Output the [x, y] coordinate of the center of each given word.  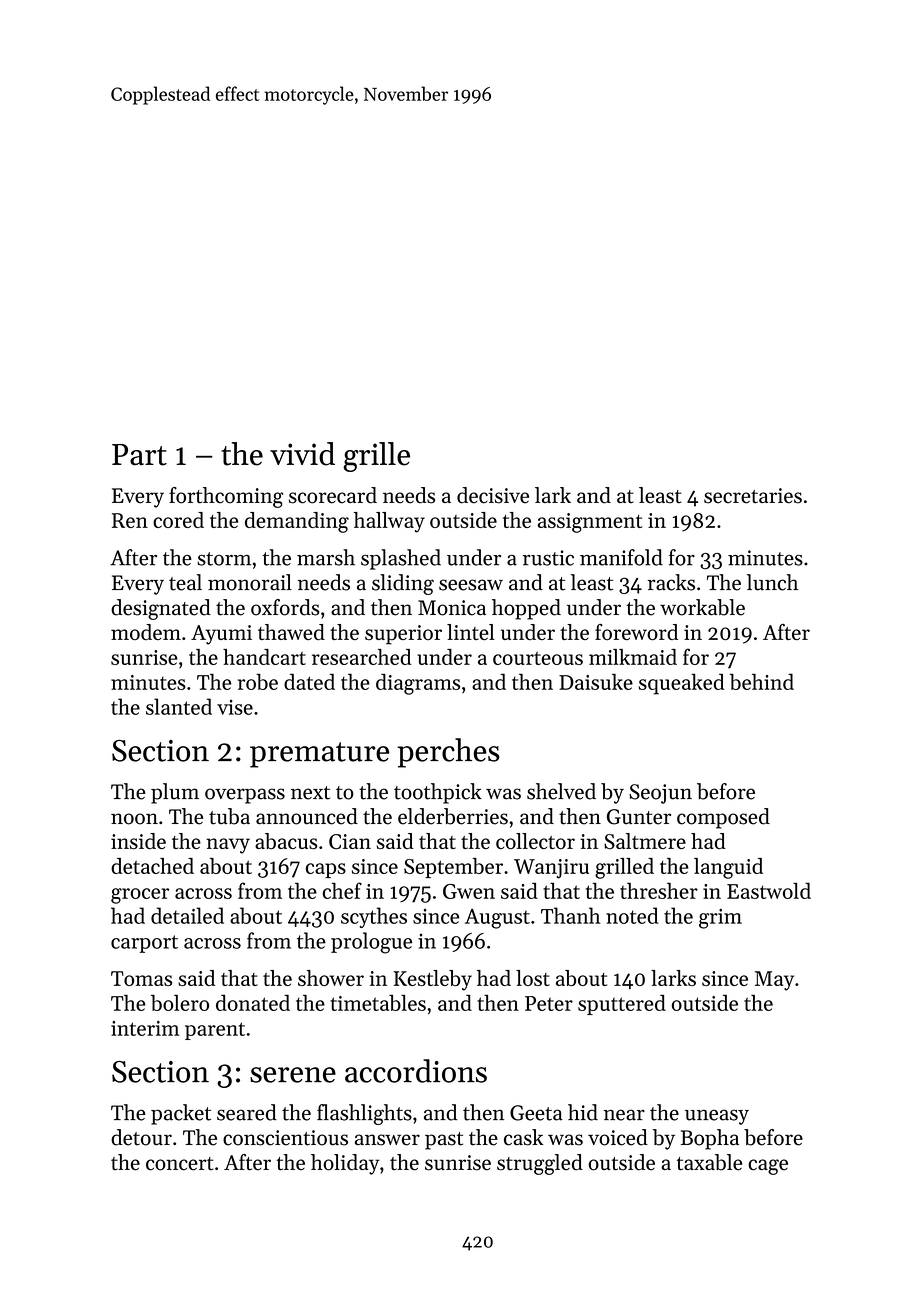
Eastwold [769, 891]
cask [523, 1137]
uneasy [717, 1117]
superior [403, 635]
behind [761, 682]
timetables [378, 1003]
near [624, 1115]
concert [180, 1164]
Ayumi [221, 635]
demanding [297, 522]
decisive [493, 495]
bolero [180, 1003]
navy [228, 846]
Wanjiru [551, 869]
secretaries [753, 496]
